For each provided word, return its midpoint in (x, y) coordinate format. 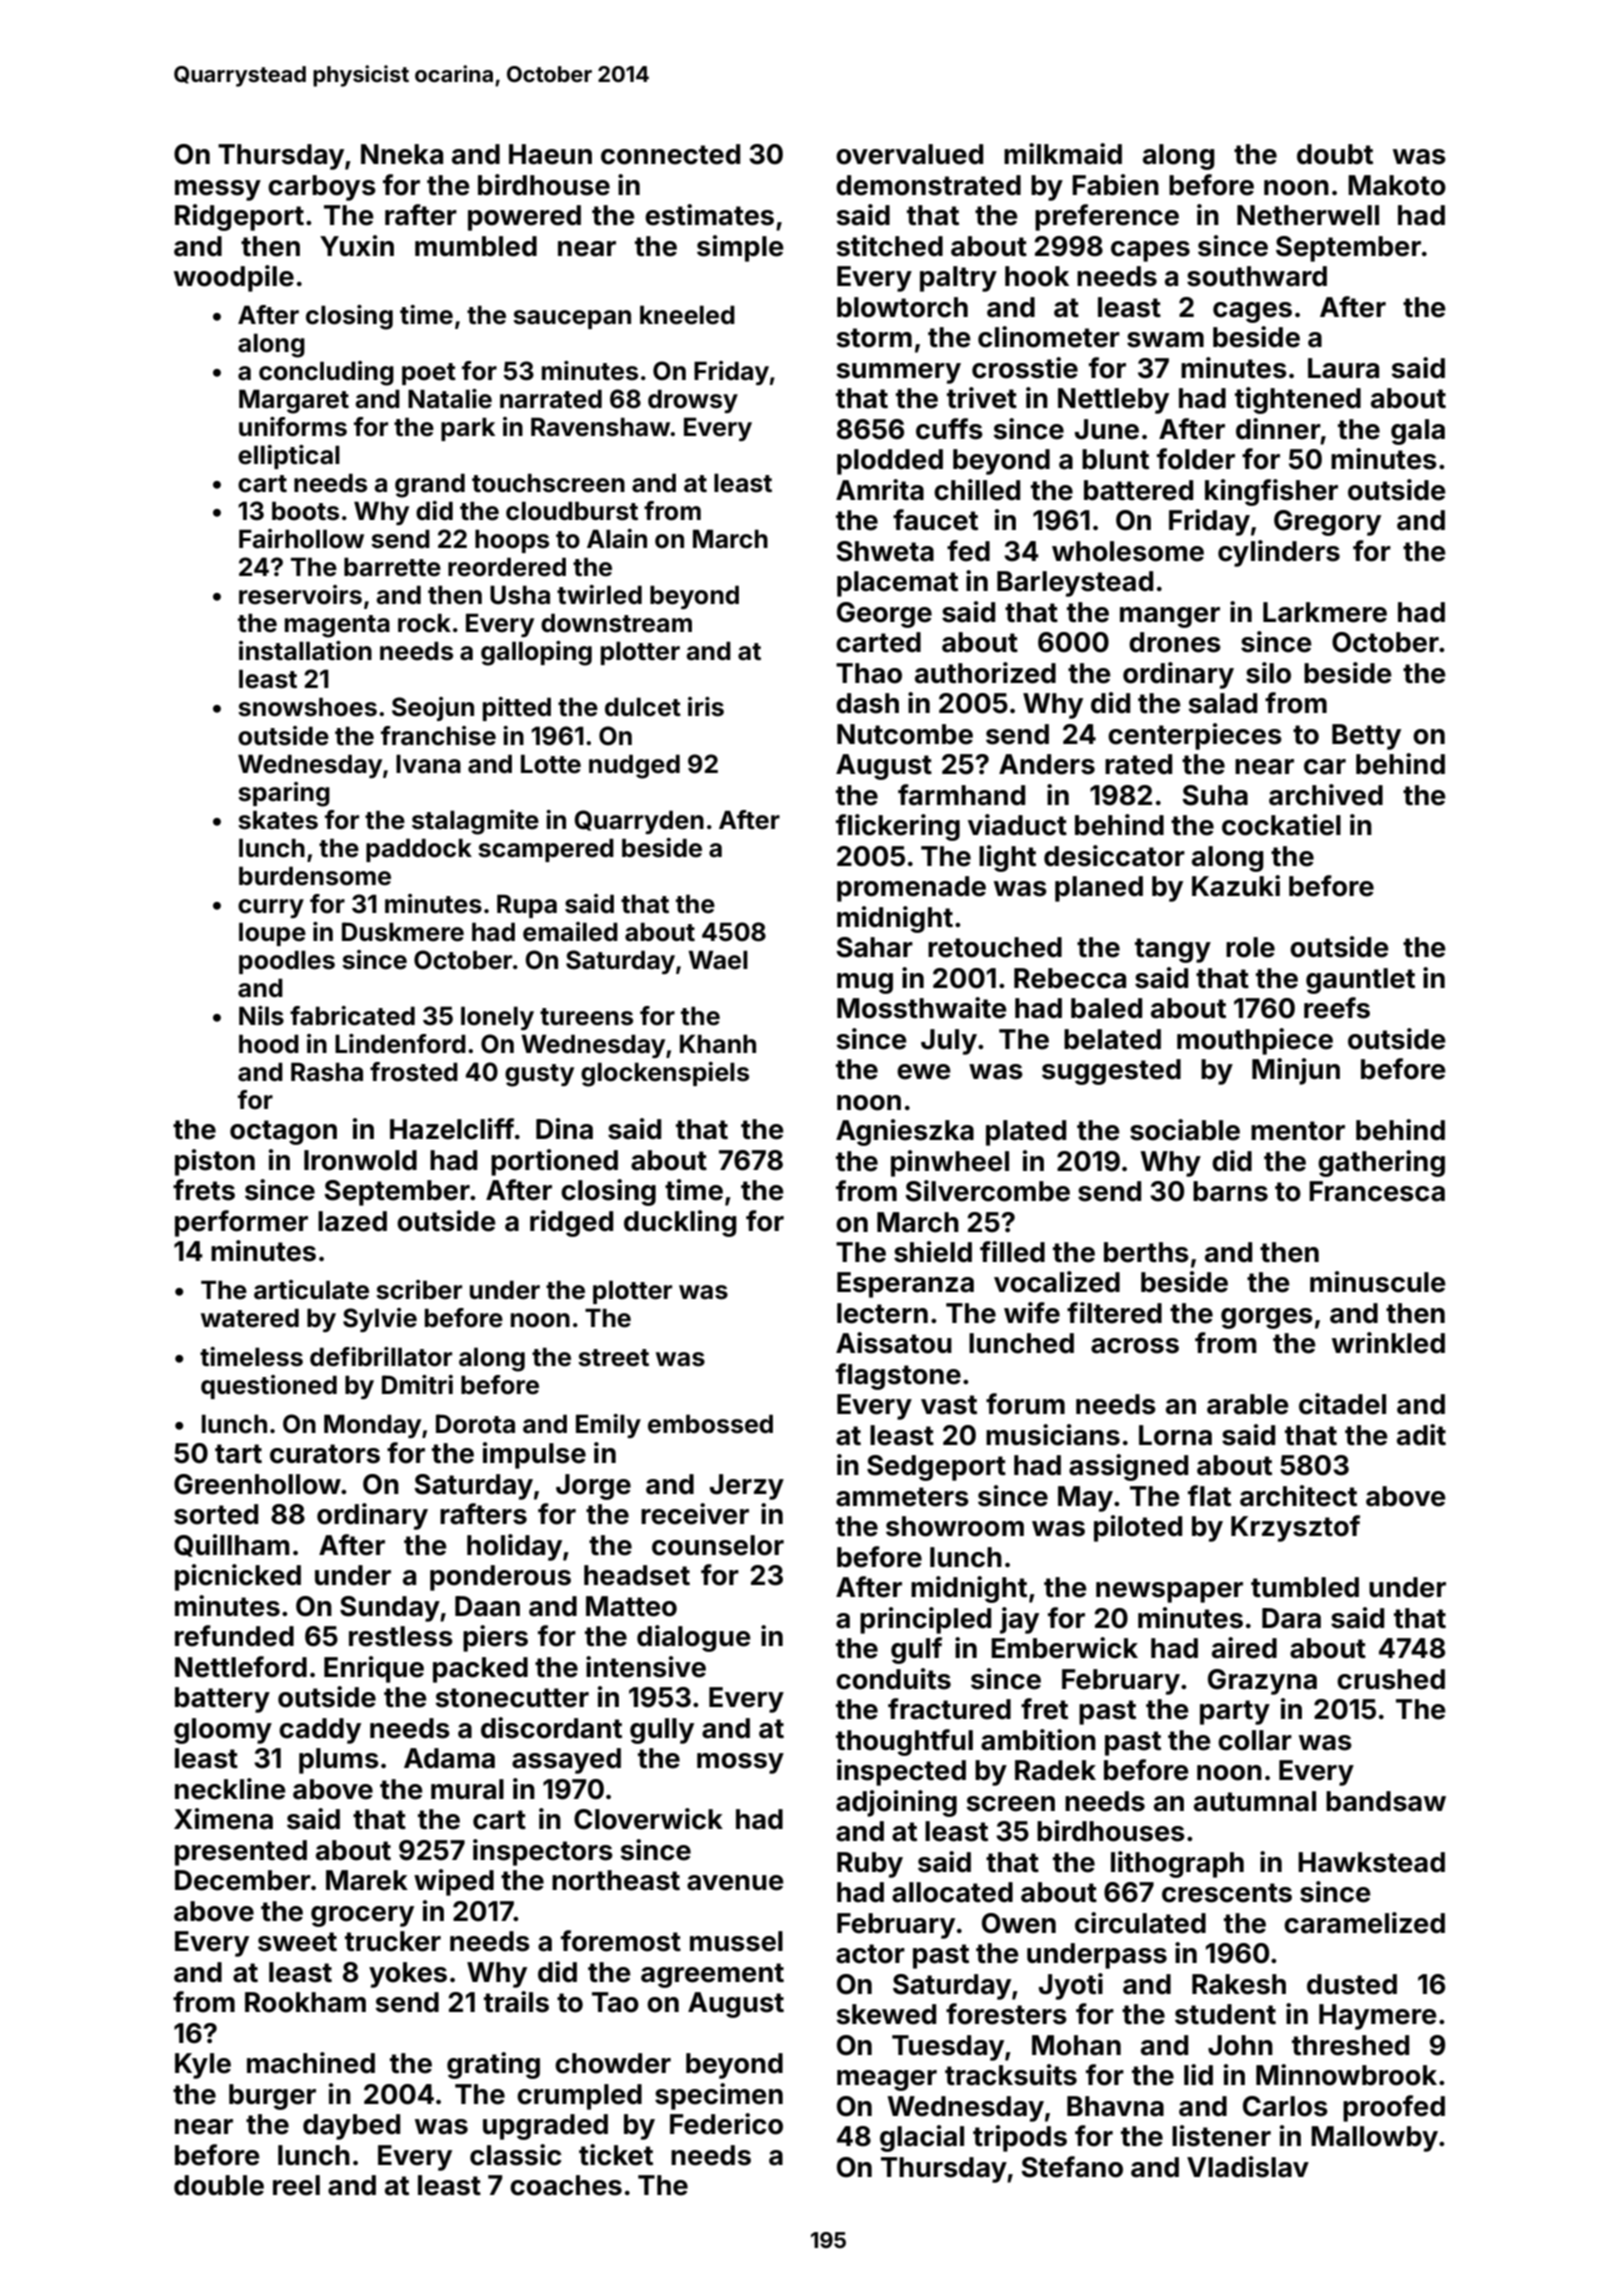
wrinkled (1388, 1343)
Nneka (402, 154)
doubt (1335, 154)
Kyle (203, 2066)
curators (325, 1454)
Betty (1366, 737)
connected (670, 154)
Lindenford (400, 1044)
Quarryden (639, 822)
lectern (882, 1313)
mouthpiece (1255, 1041)
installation (305, 651)
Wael (718, 960)
